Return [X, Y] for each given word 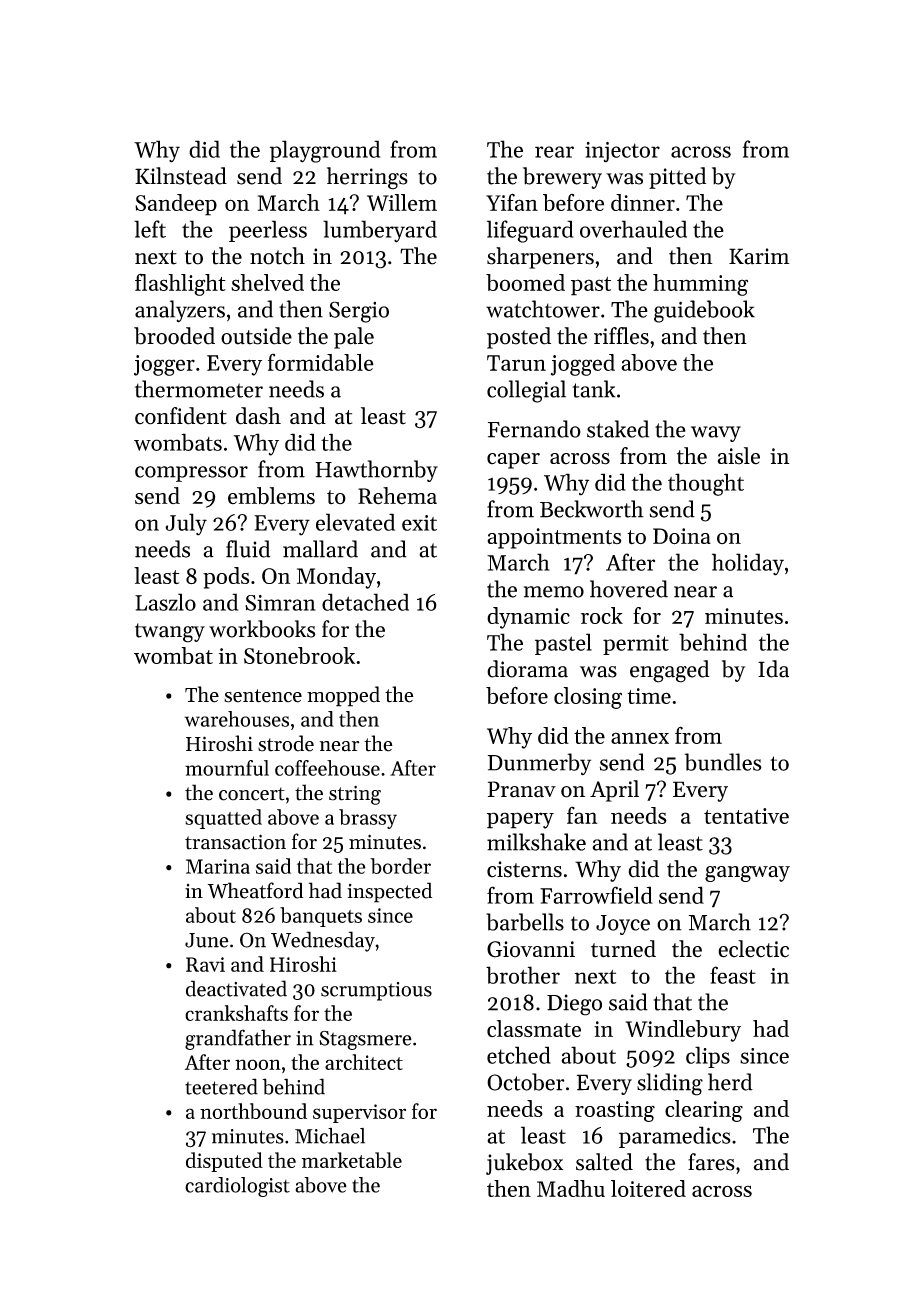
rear [554, 152]
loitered [648, 1188]
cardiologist [237, 1187]
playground [325, 151]
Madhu [571, 1188]
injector [622, 152]
